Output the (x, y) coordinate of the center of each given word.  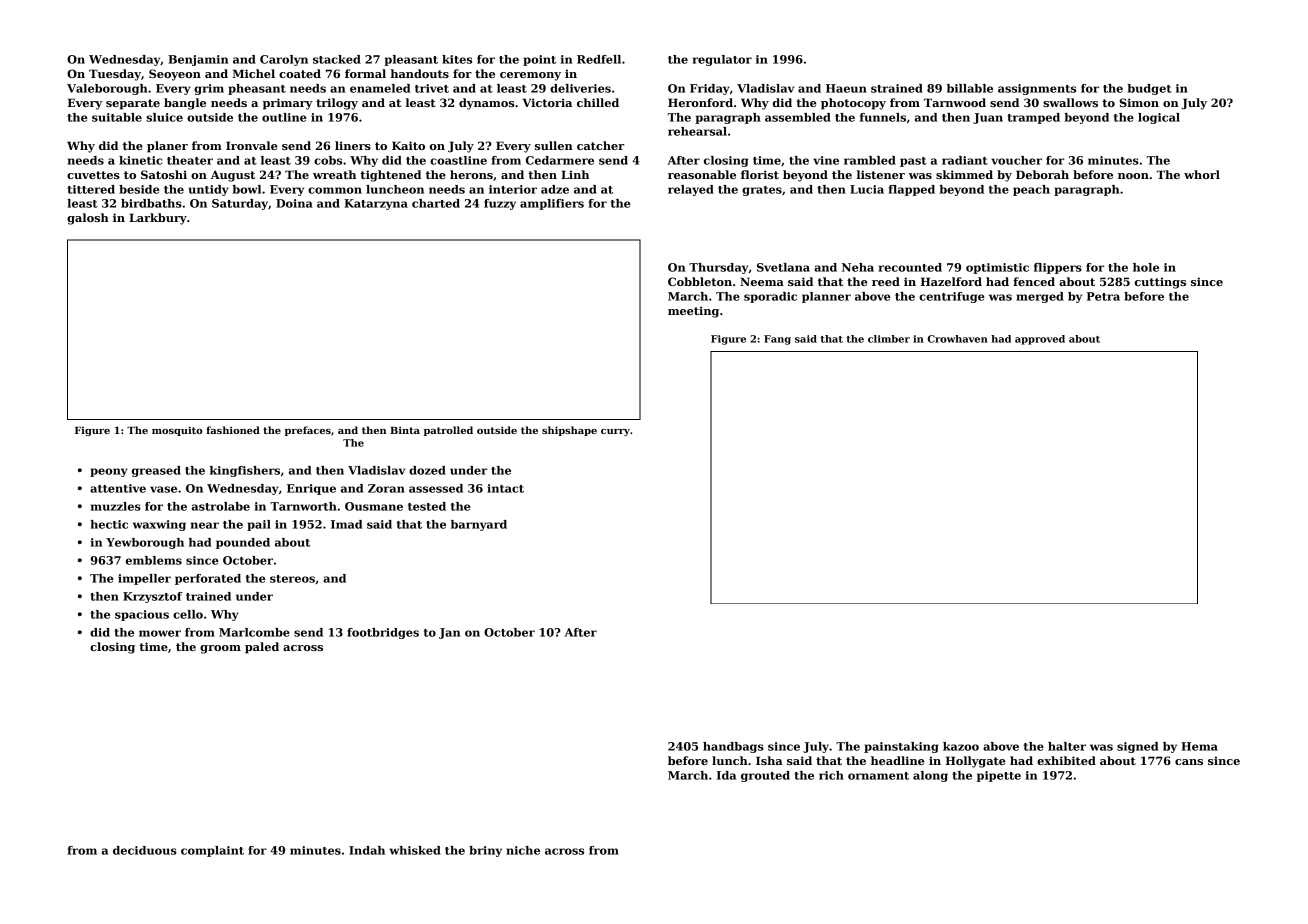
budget (1149, 89)
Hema (1199, 746)
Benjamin (198, 60)
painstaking (901, 747)
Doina (294, 203)
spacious (142, 615)
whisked (415, 850)
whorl (1202, 174)
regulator (722, 60)
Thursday (719, 268)
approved (1040, 340)
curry (615, 432)
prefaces (308, 431)
